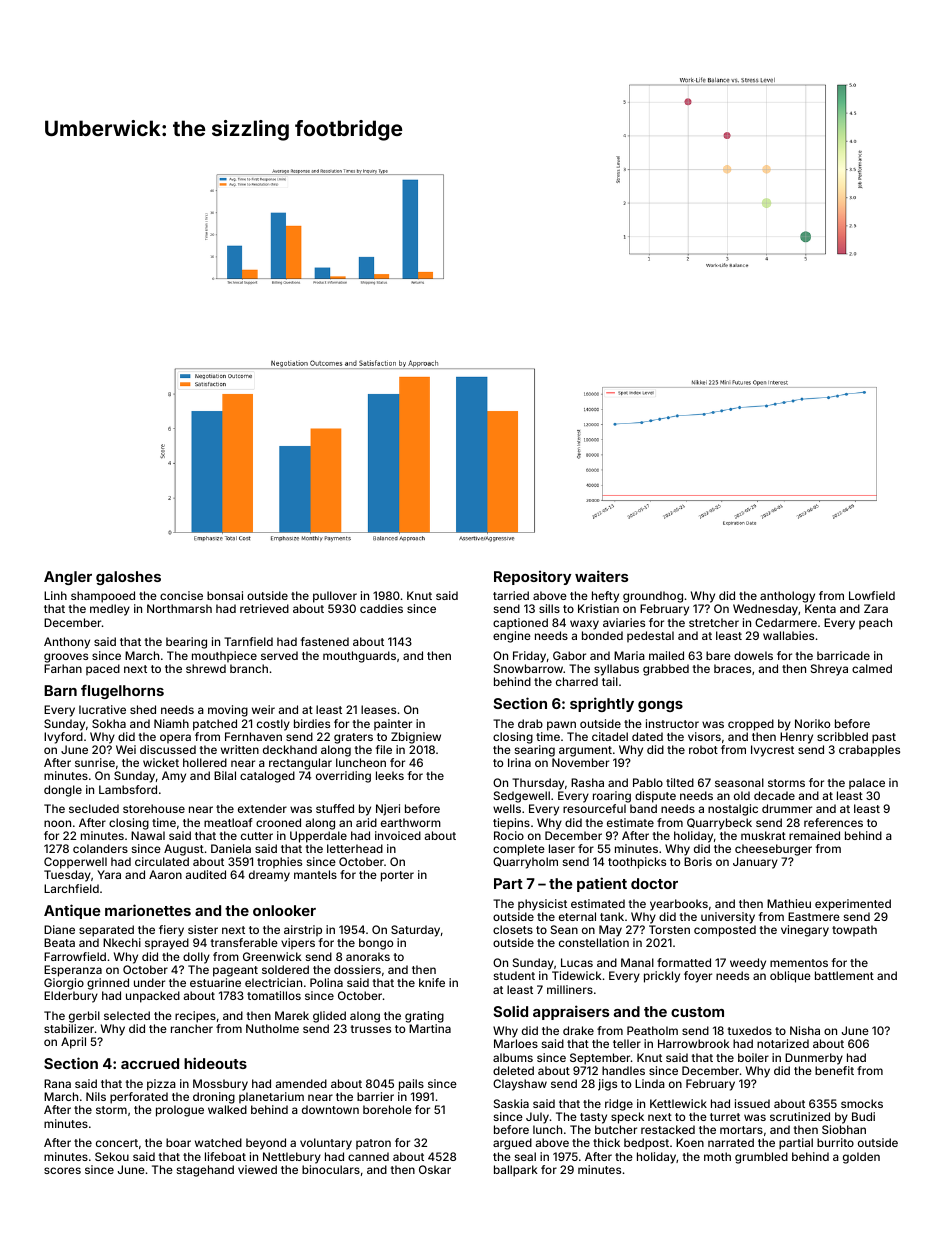 This screenshot has height=1233, width=952. Describe the element at coordinates (532, 578) in the screenshot. I see `Repository` at that location.
